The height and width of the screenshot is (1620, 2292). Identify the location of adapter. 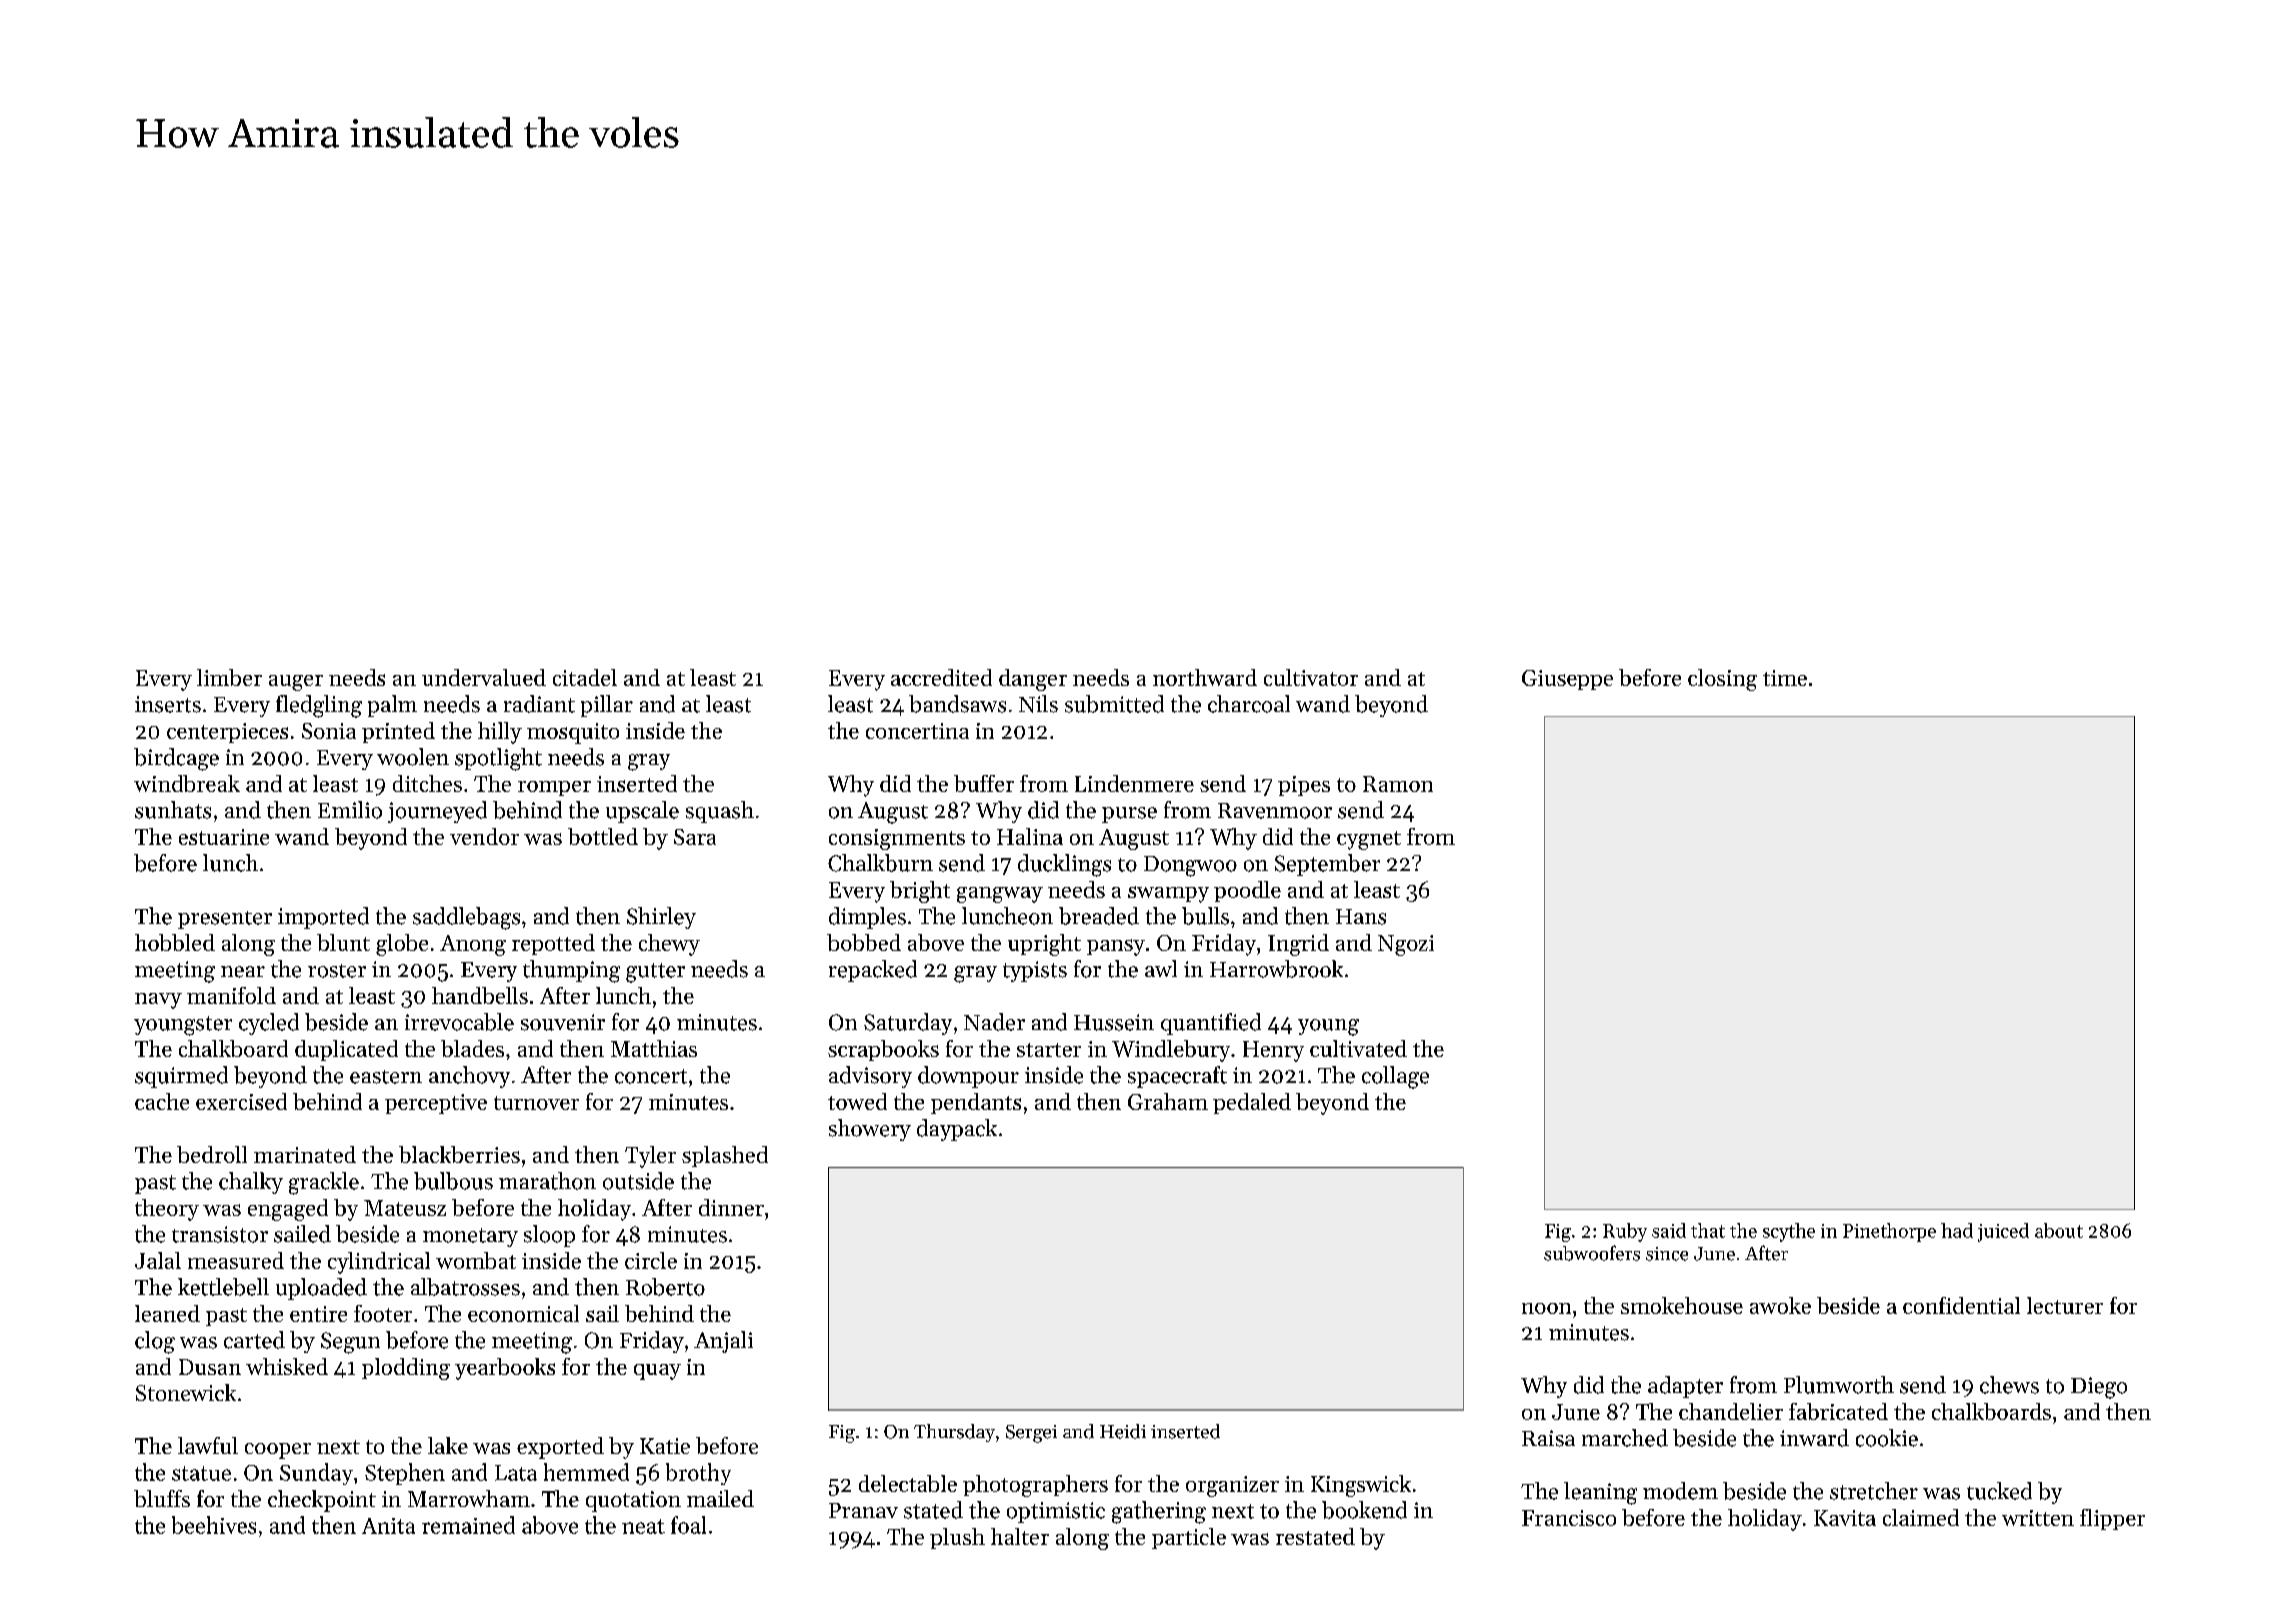
(1685, 1387).
